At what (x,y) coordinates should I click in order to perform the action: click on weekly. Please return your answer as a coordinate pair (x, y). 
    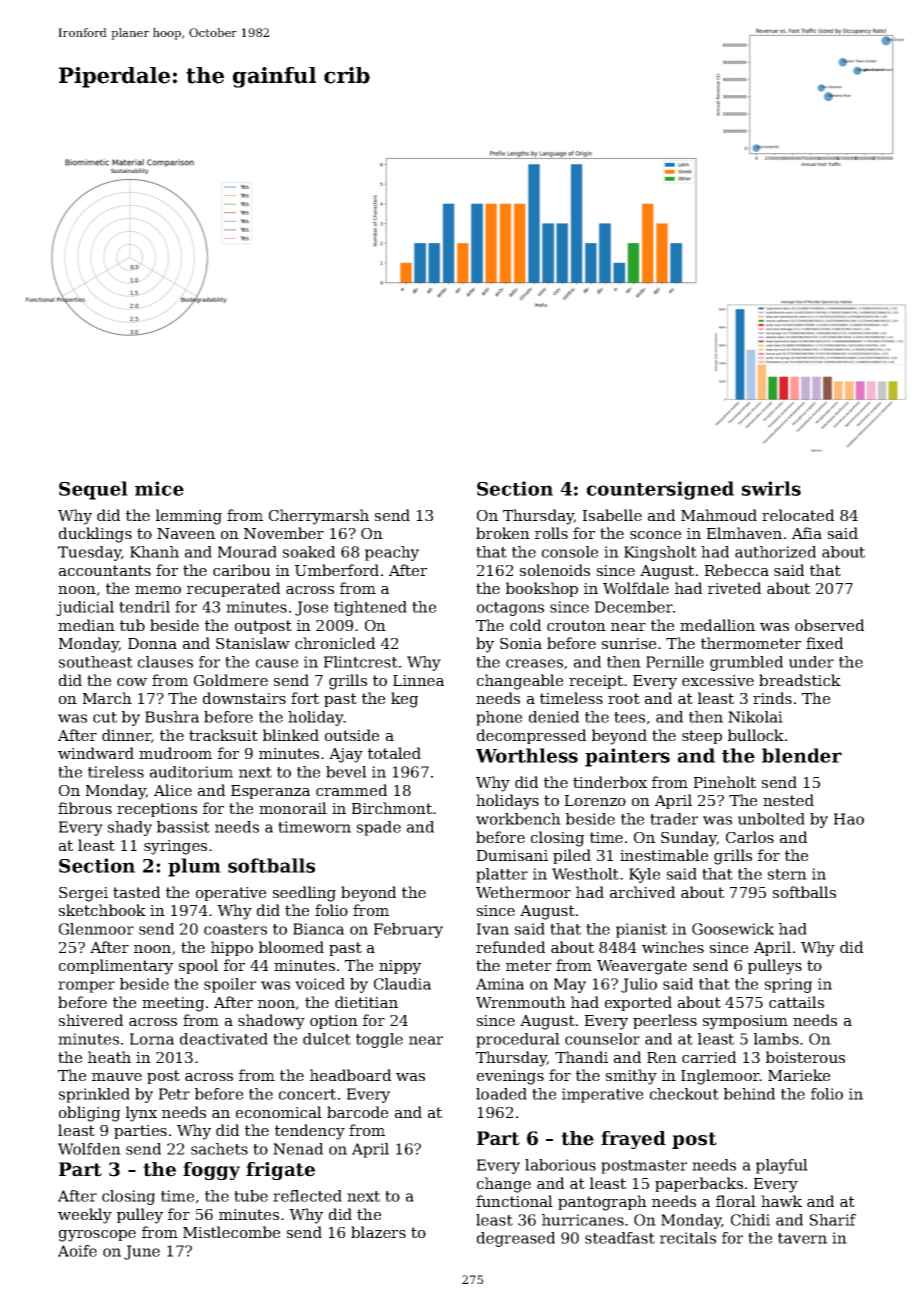
    Looking at the image, I should click on (85, 1216).
